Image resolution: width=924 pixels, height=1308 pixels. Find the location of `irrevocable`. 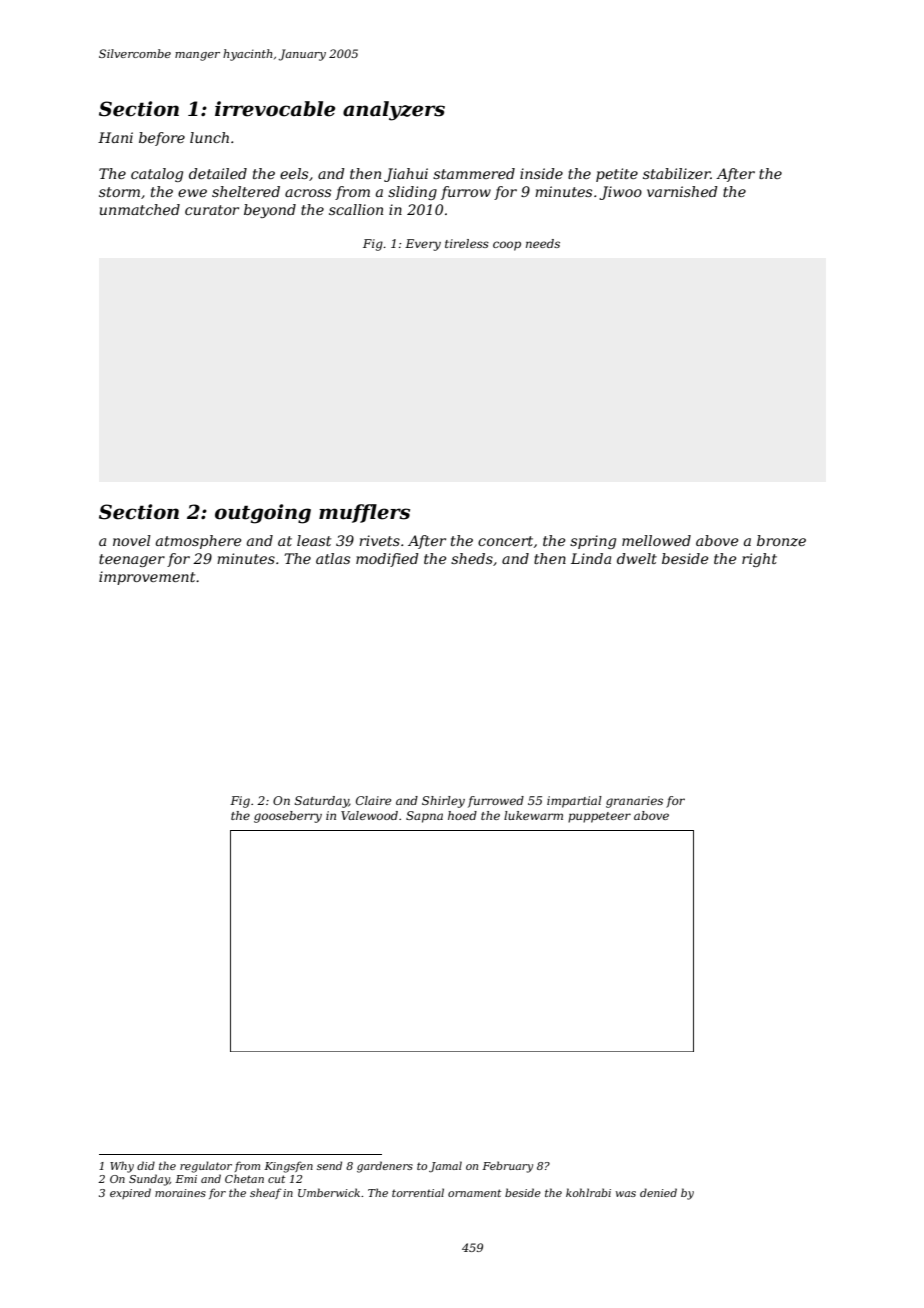

irrevocable is located at coordinates (275, 109).
